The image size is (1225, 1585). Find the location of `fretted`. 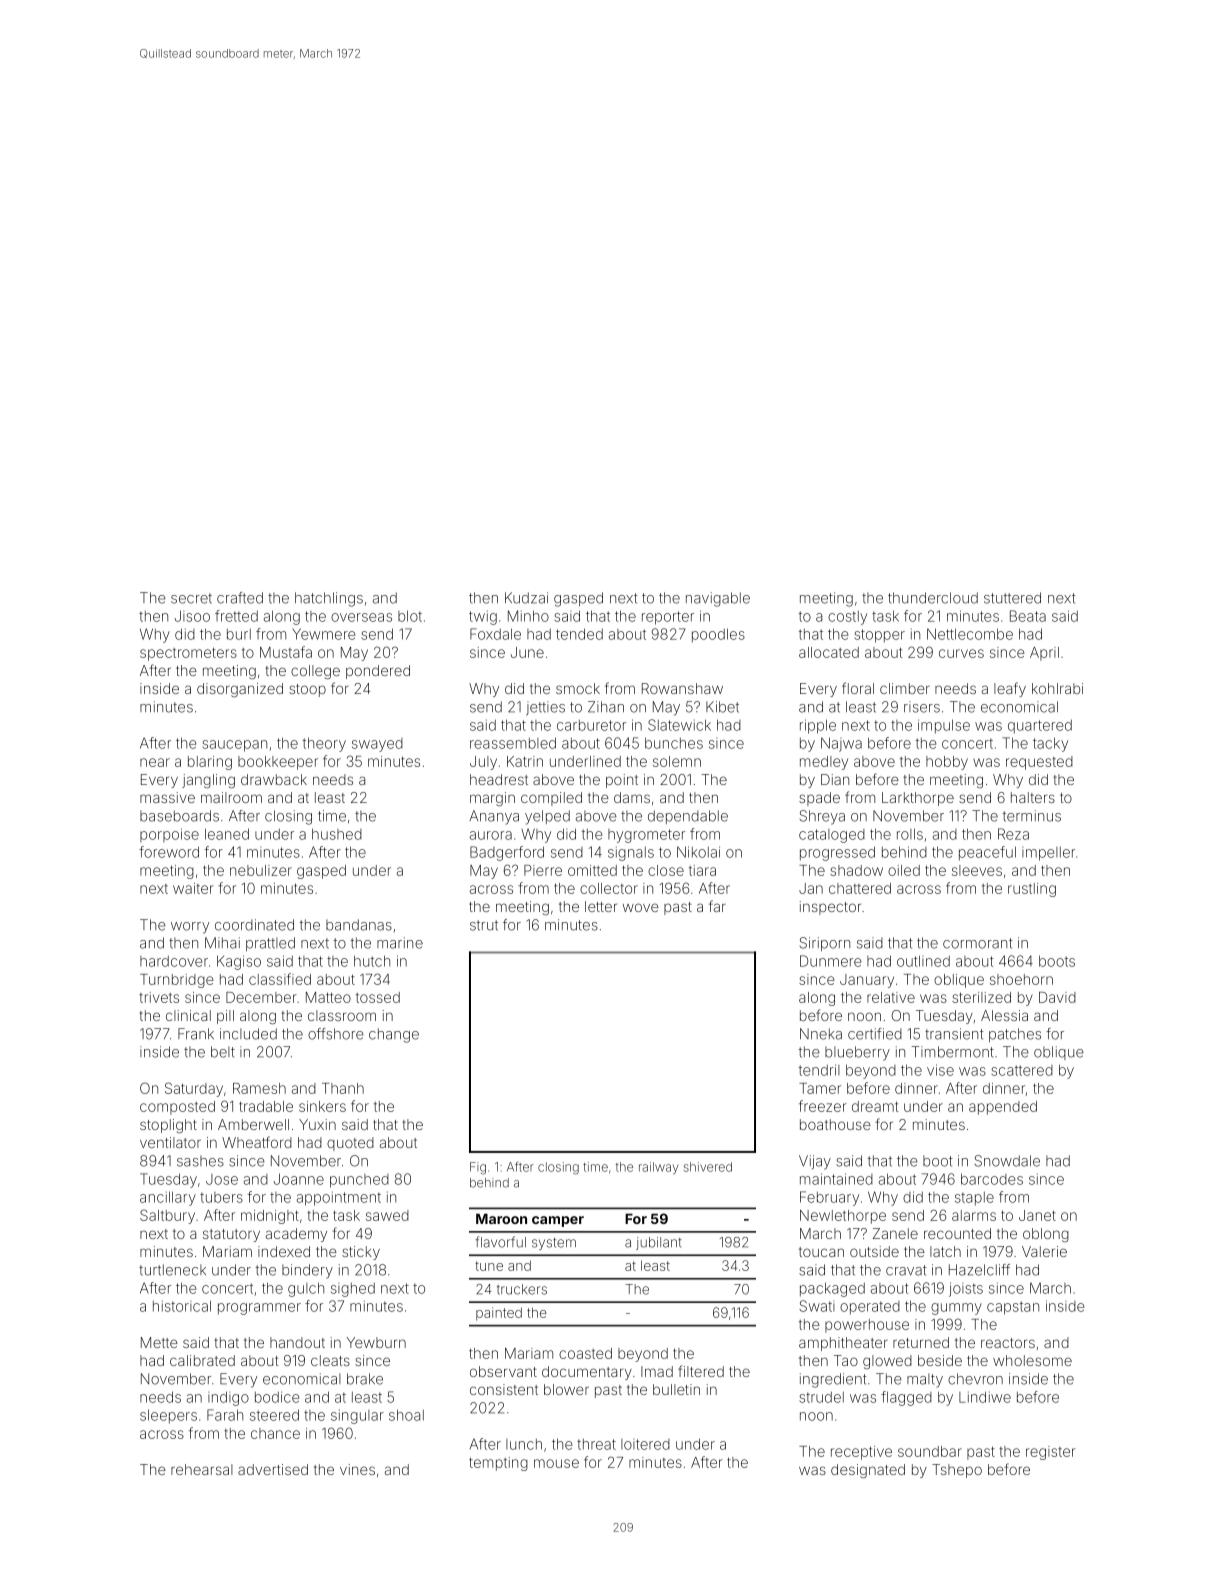

fretted is located at coordinates (236, 616).
